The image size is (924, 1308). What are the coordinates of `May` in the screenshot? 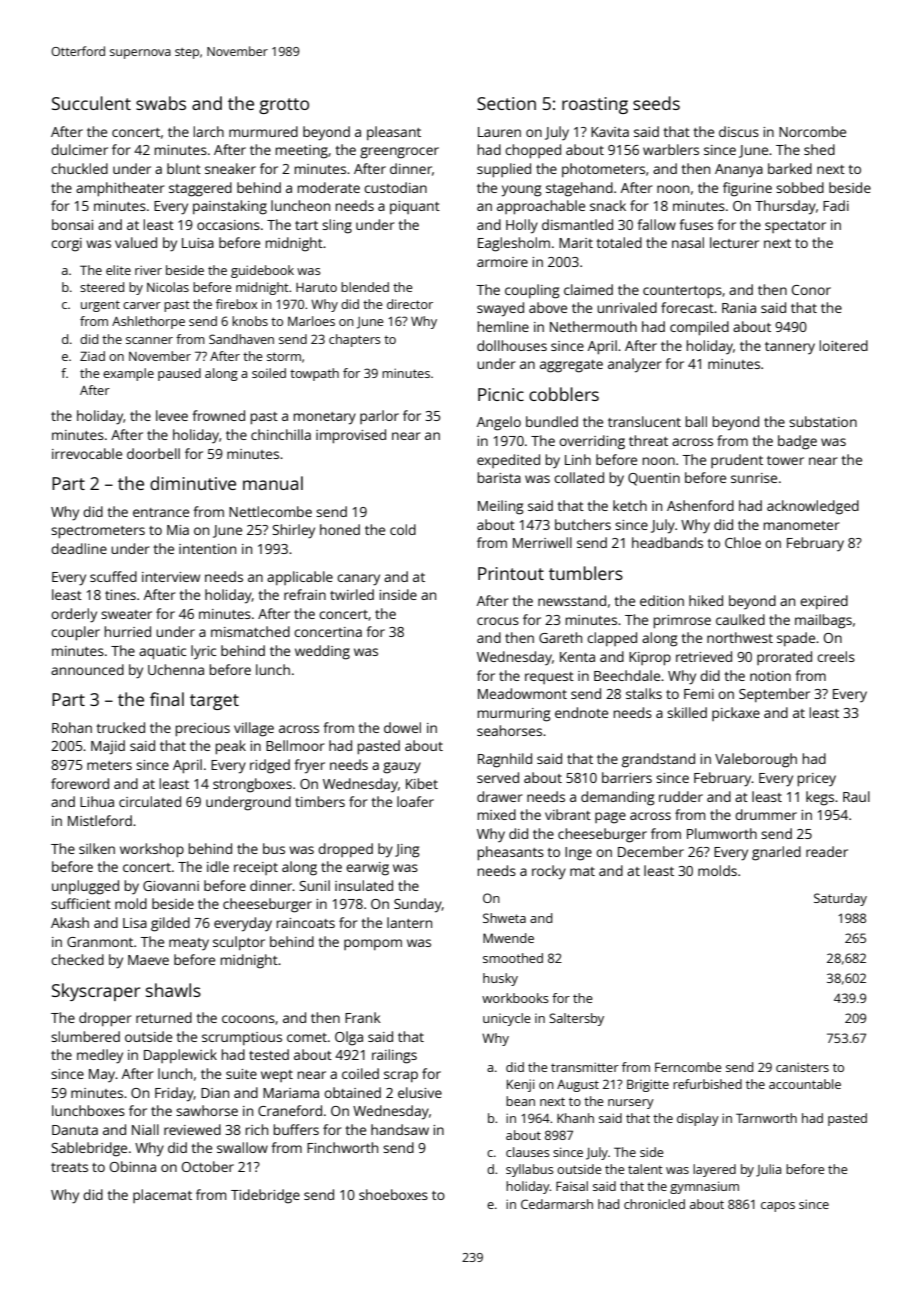 It's located at (102, 1075).
